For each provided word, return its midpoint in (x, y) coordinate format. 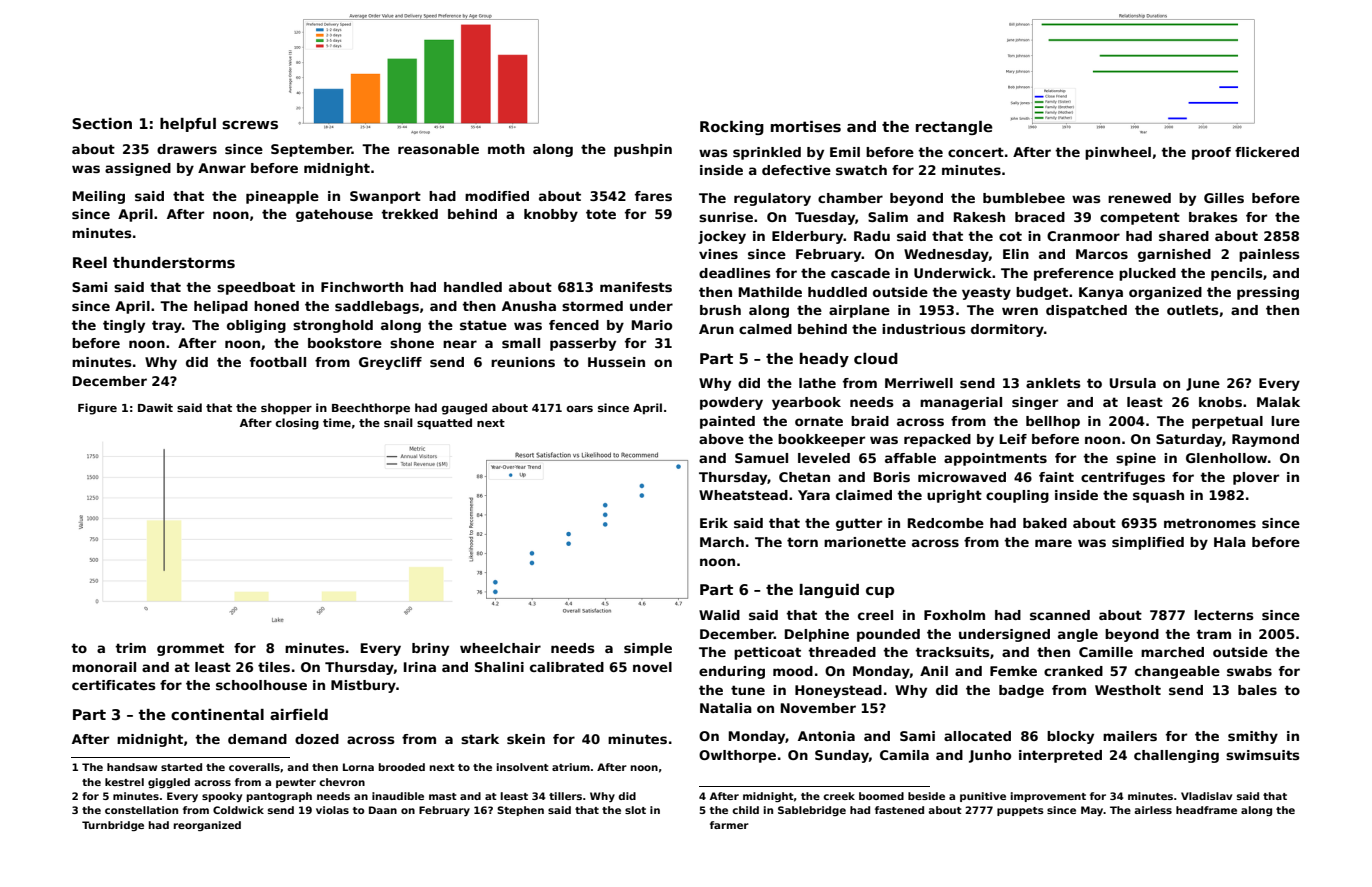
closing (297, 424)
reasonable (438, 149)
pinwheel (1118, 153)
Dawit (155, 407)
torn (802, 542)
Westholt (1128, 690)
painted (727, 422)
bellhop (1053, 422)
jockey (722, 237)
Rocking (732, 128)
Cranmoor (1083, 236)
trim (130, 648)
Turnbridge (113, 826)
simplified (1148, 543)
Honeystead (838, 691)
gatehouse (334, 215)
